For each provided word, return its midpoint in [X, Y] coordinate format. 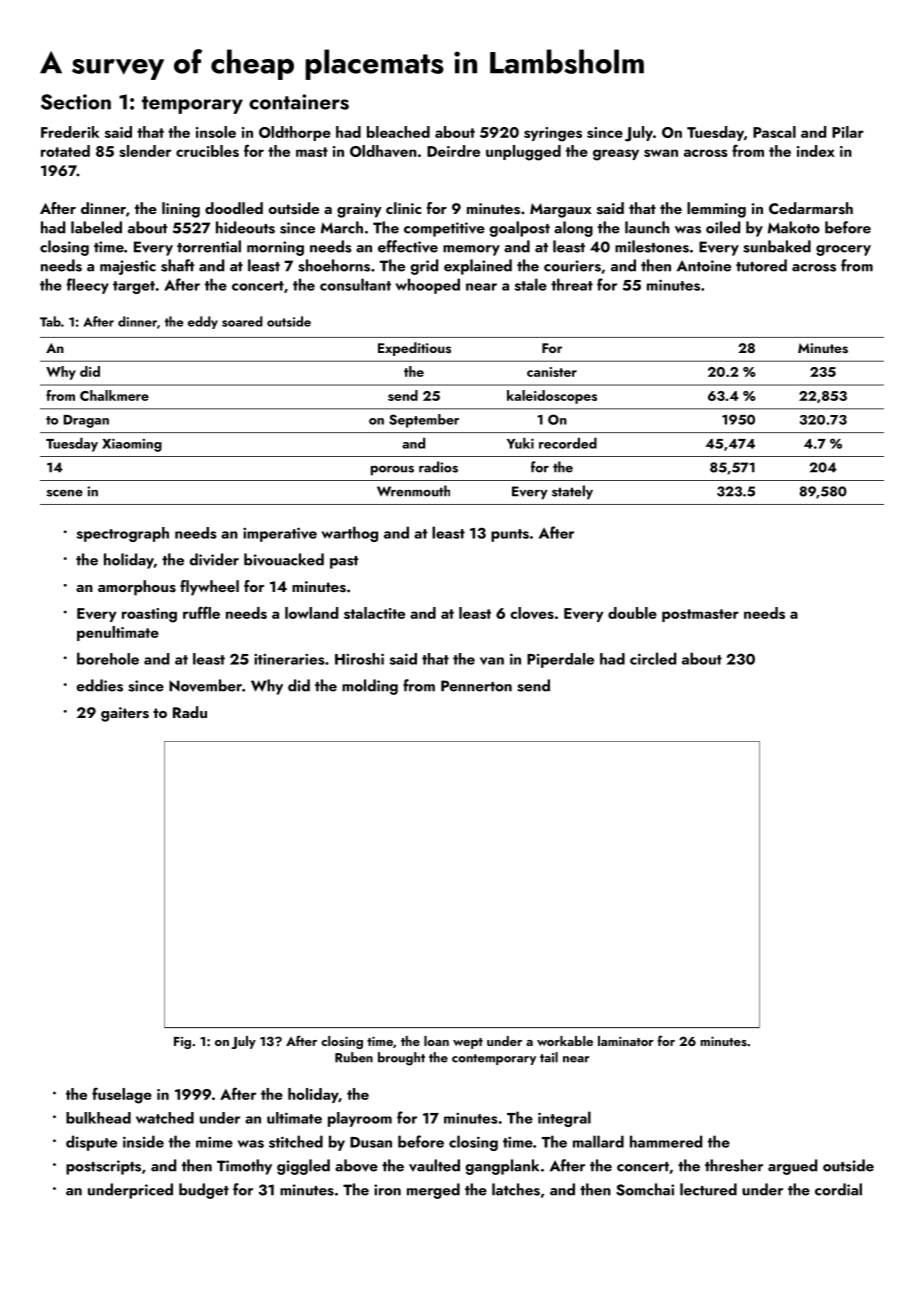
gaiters [125, 714]
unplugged [523, 153]
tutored [761, 265]
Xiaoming [132, 445]
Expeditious [414, 349]
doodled [234, 208]
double [632, 613]
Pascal [774, 132]
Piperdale [560, 660]
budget [204, 1191]
